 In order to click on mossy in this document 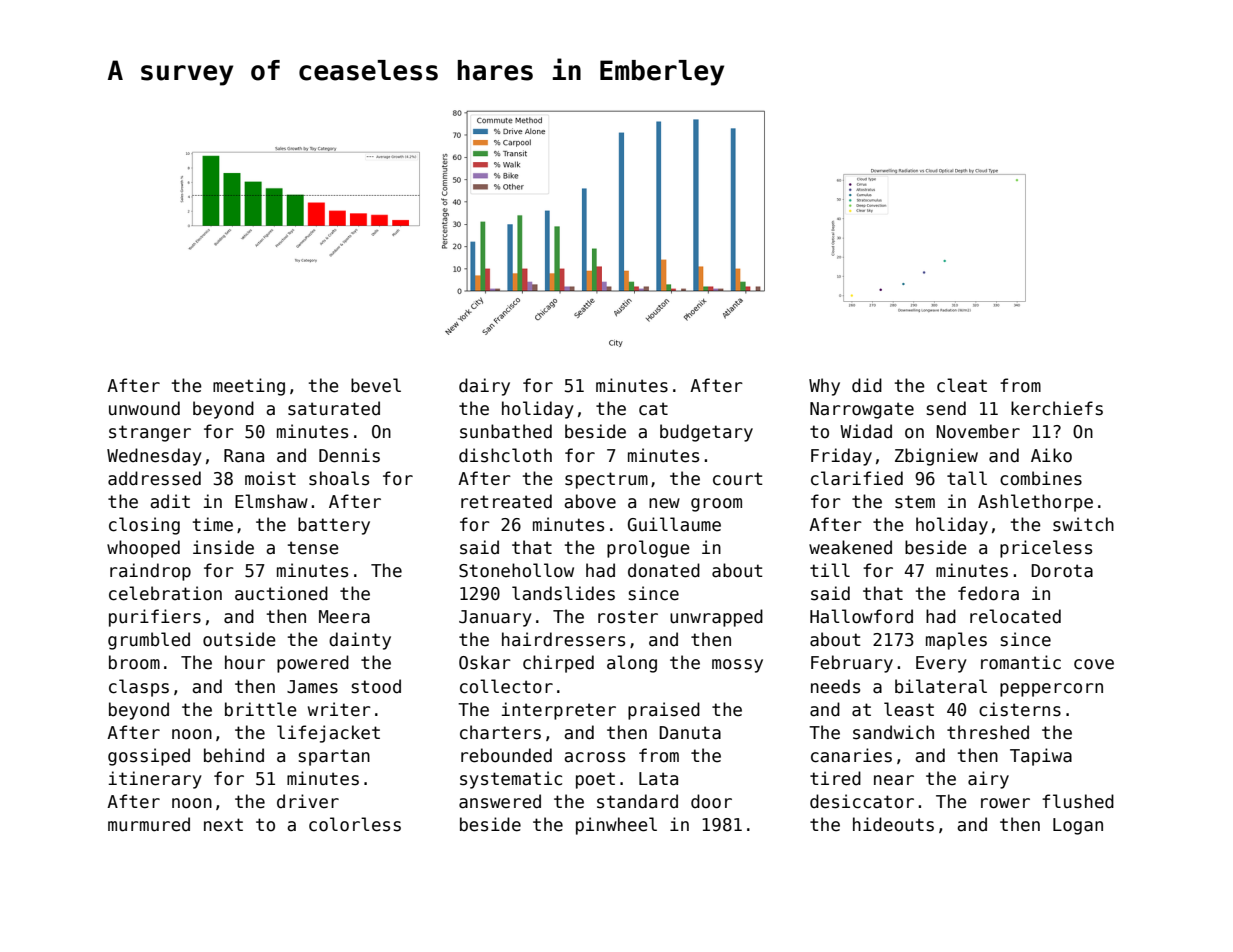, I will do `click(737, 666)`.
